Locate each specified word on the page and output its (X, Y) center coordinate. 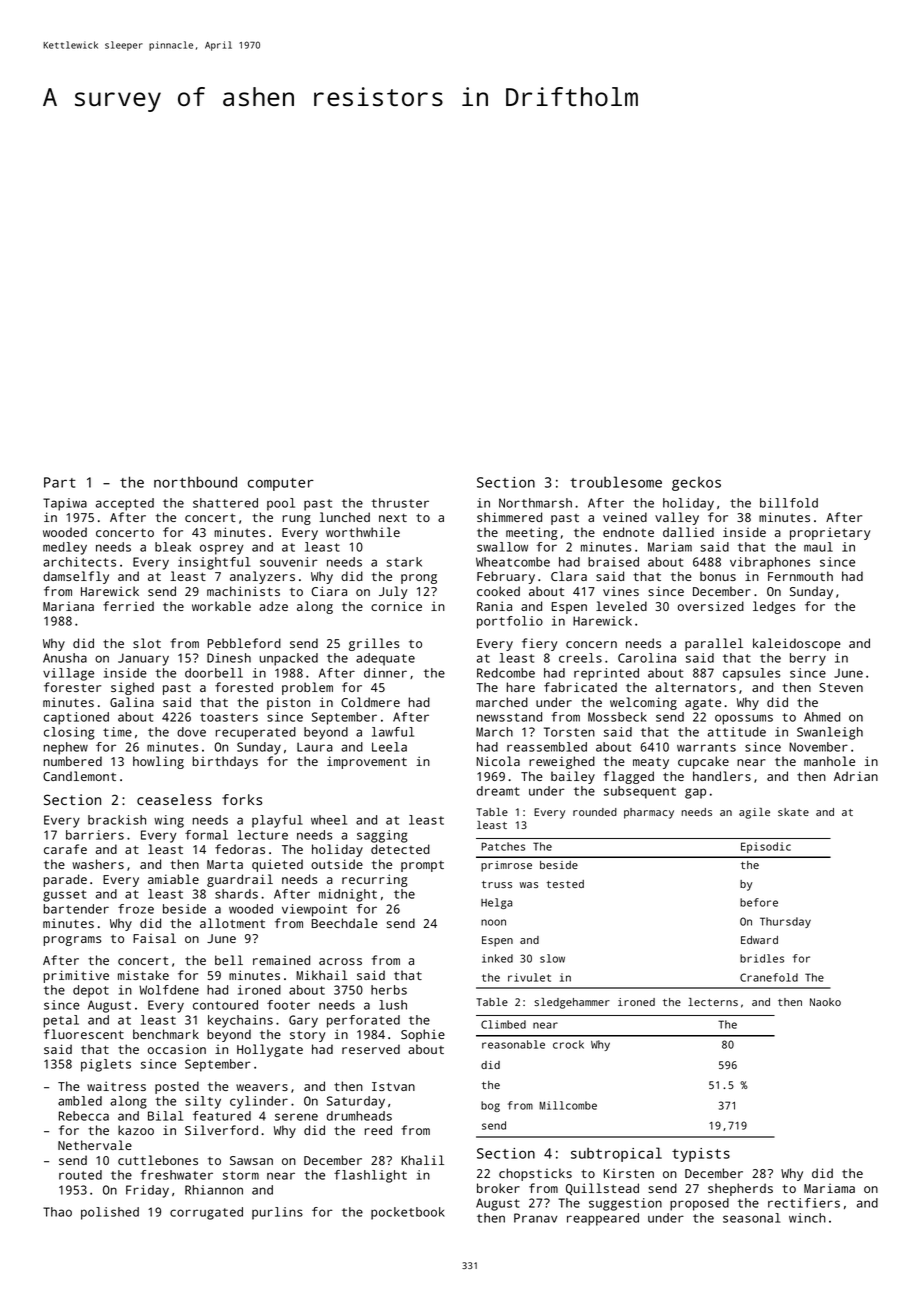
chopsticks (535, 1174)
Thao (57, 1212)
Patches (503, 846)
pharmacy (649, 813)
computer (281, 484)
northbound (195, 482)
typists (701, 1155)
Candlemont (79, 776)
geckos (696, 484)
